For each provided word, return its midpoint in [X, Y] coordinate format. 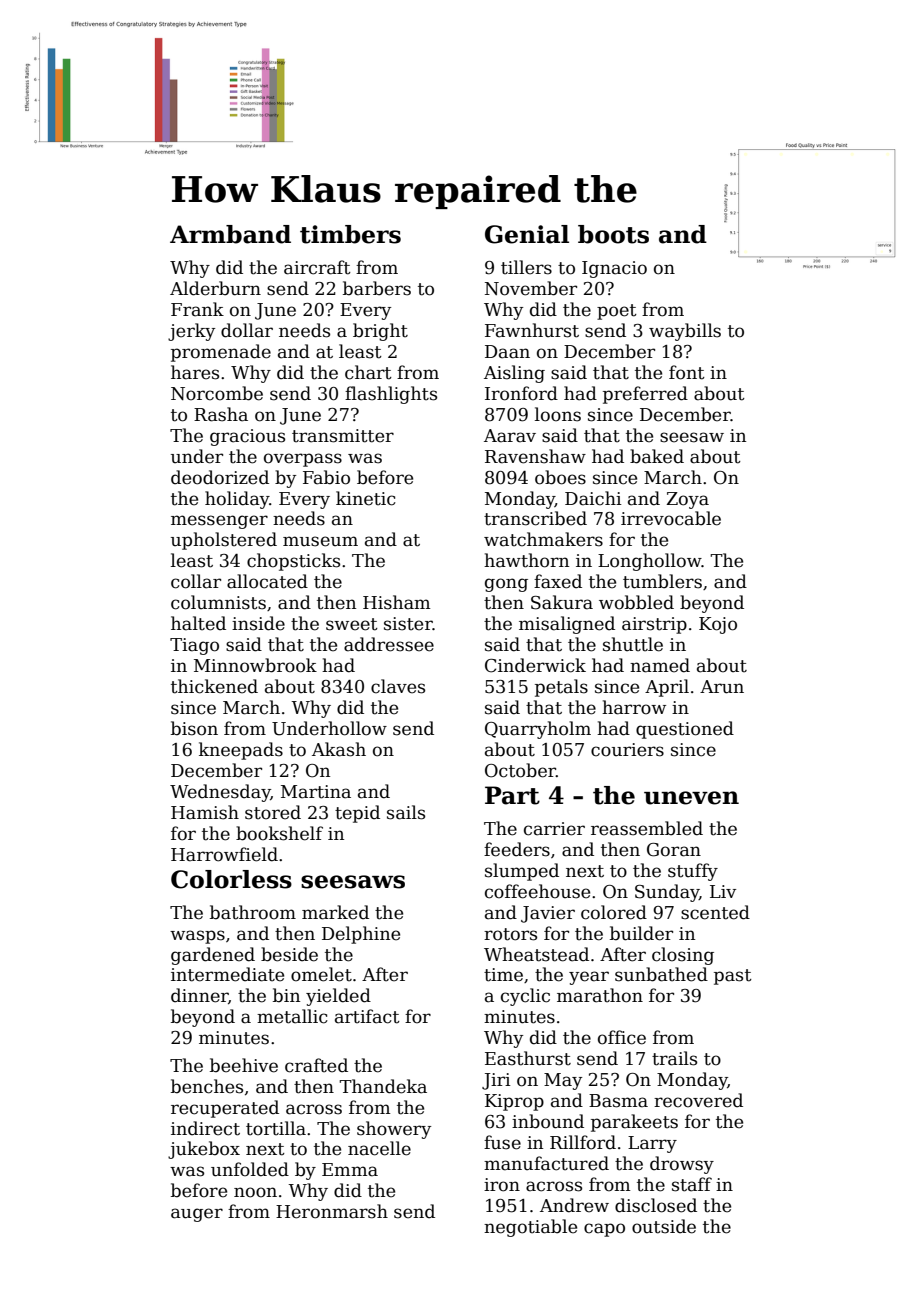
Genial [527, 234]
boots [613, 234]
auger [197, 1215]
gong [506, 585]
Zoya [687, 500]
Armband [230, 234]
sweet [352, 624]
